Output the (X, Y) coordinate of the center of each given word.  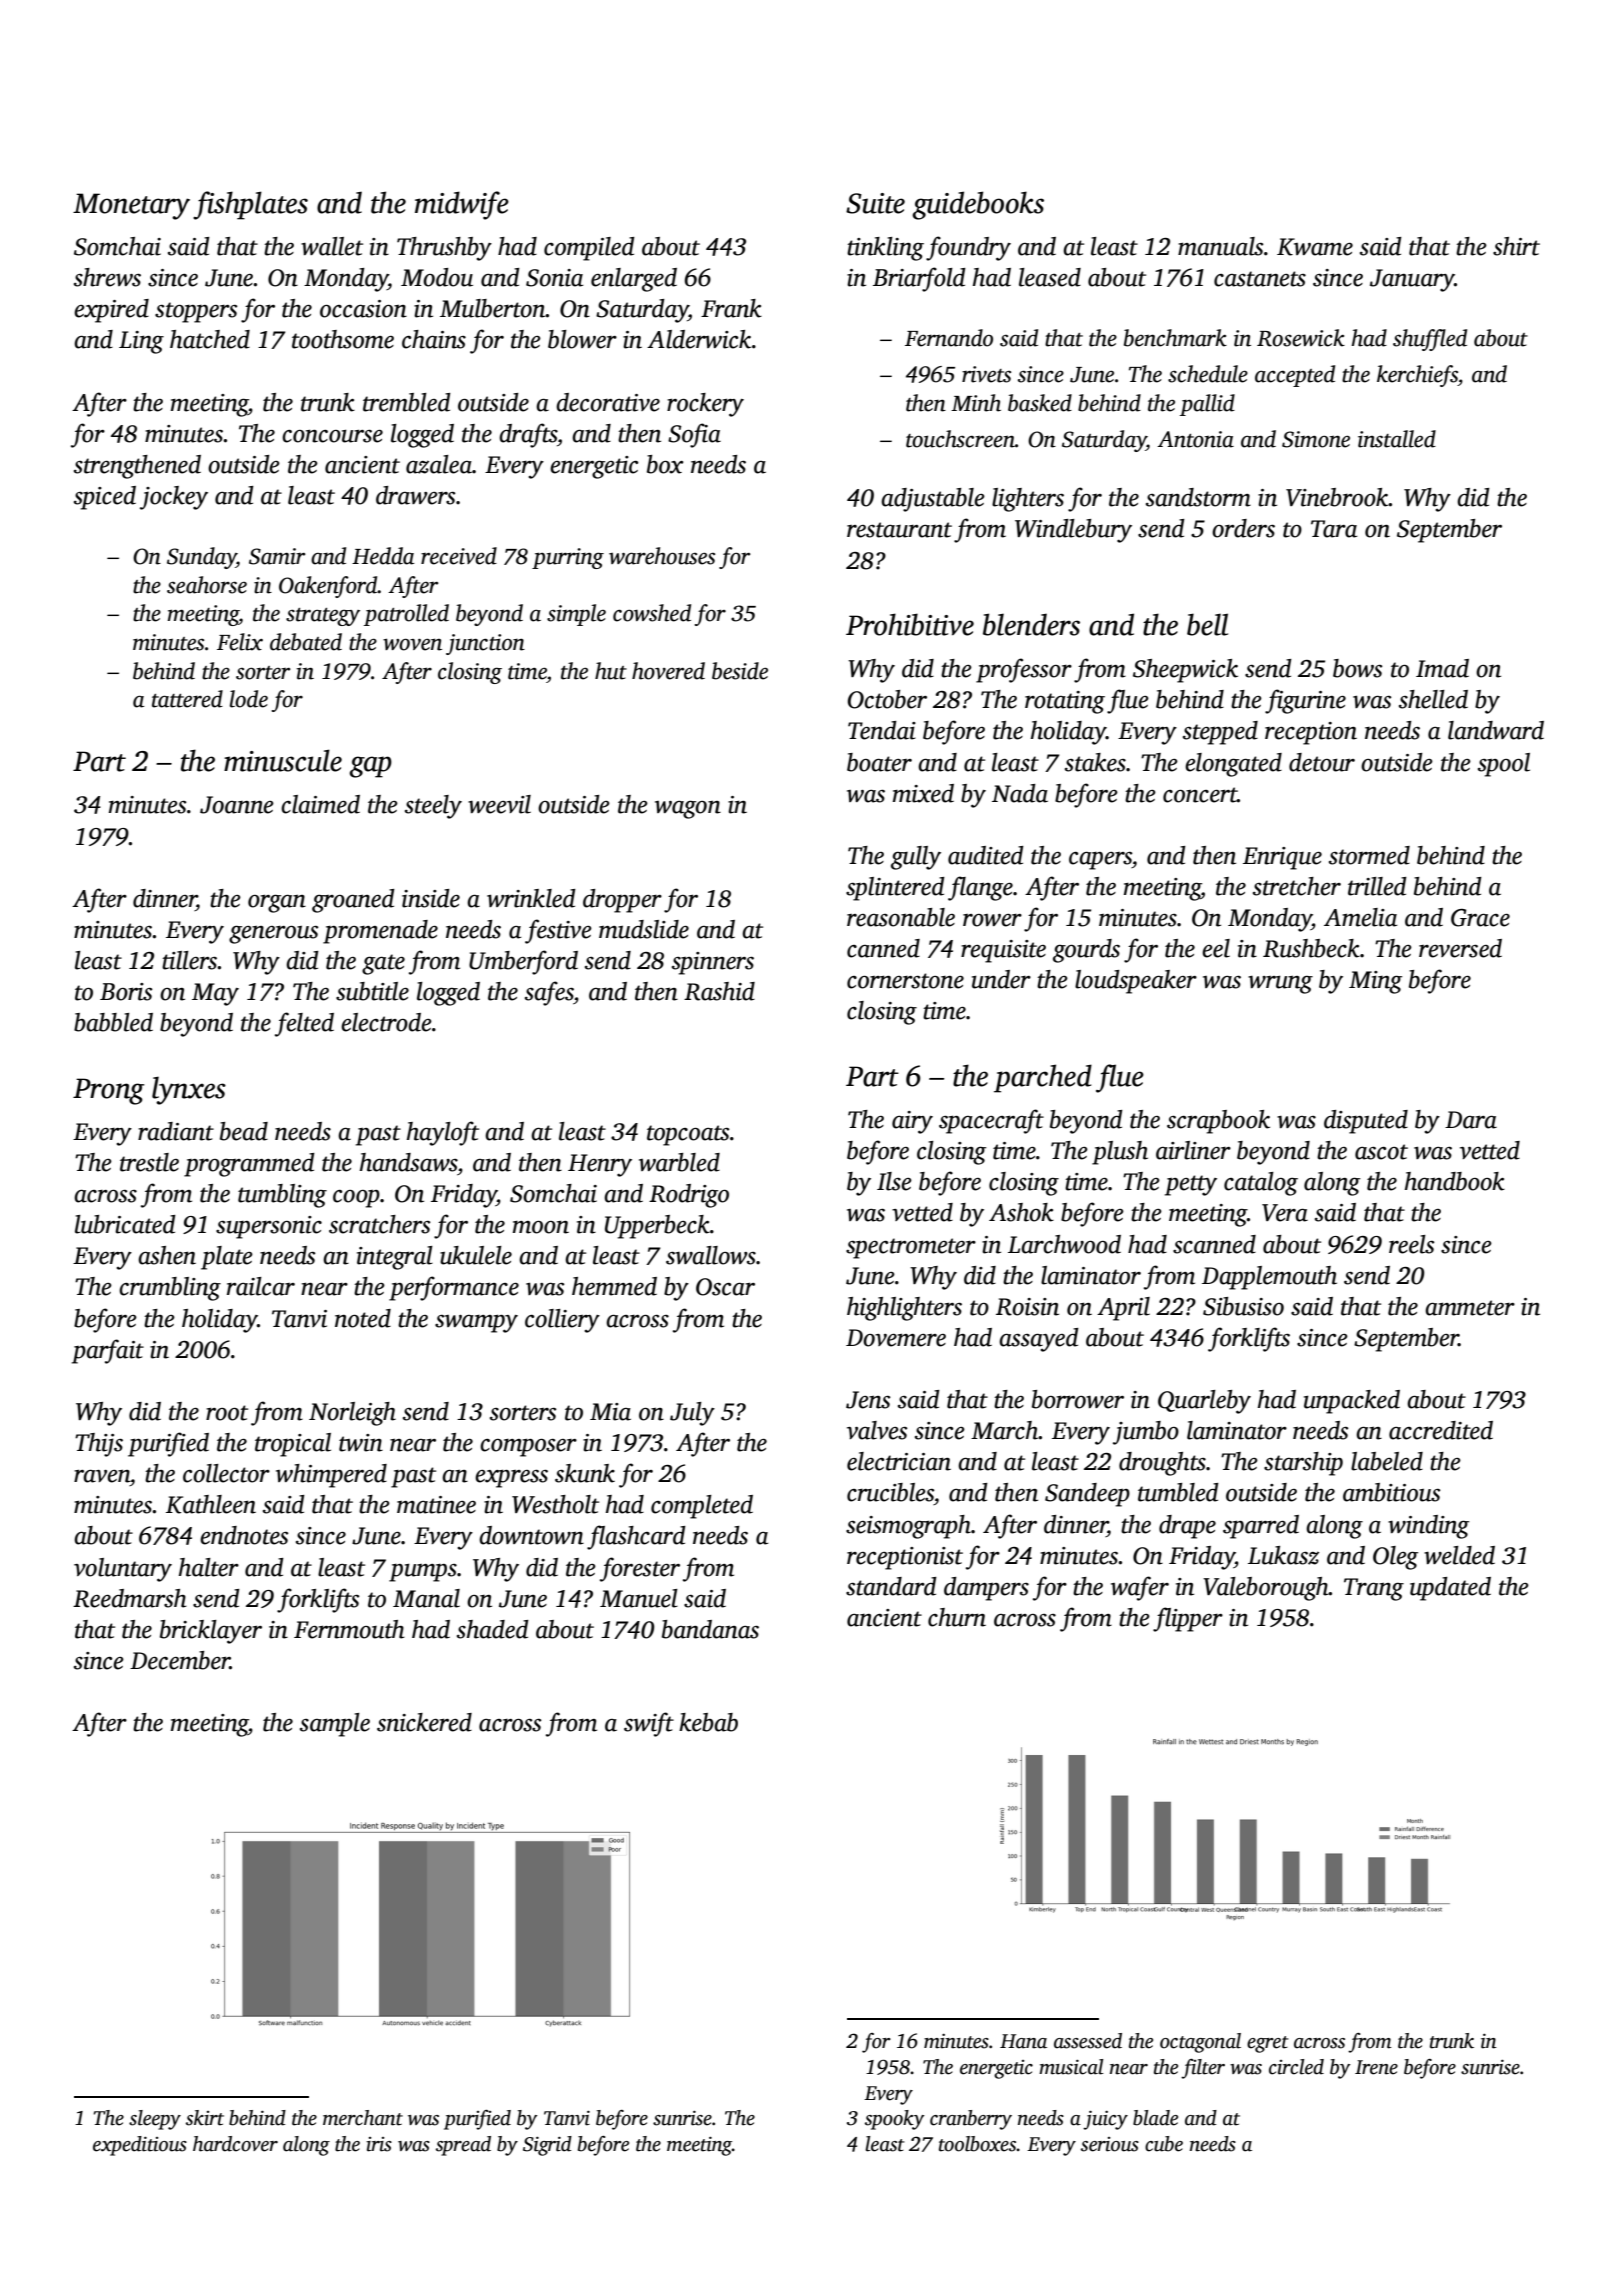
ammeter (1470, 1308)
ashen (167, 1255)
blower (582, 339)
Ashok (1021, 1212)
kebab (708, 1722)
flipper (1188, 1619)
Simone (1316, 439)
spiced (105, 498)
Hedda (383, 556)
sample (335, 1725)
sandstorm (1198, 497)
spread (463, 2146)
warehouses (662, 556)
